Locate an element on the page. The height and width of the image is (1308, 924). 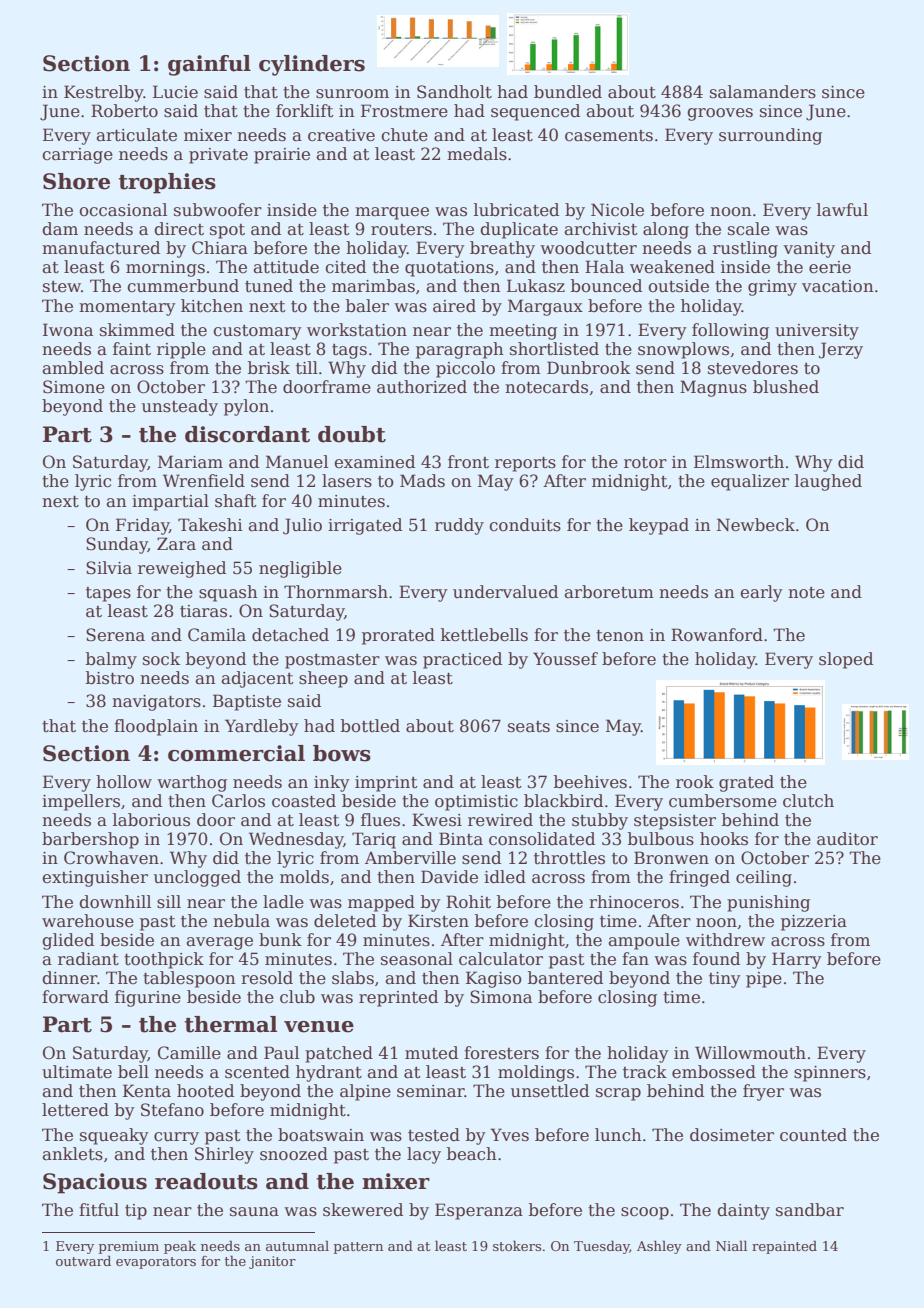
gainful is located at coordinates (209, 65).
